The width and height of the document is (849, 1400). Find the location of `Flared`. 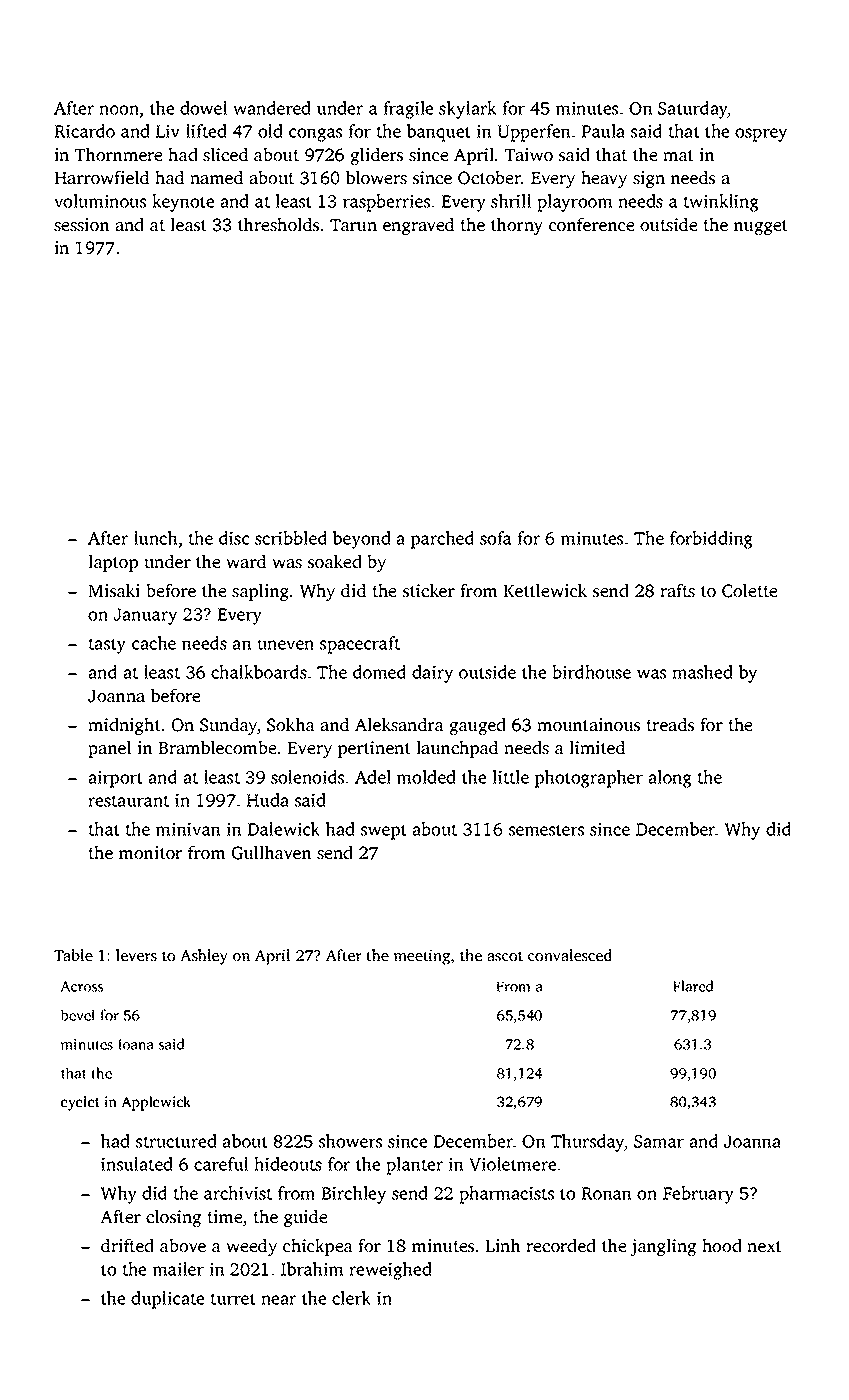

Flared is located at coordinates (693, 986).
